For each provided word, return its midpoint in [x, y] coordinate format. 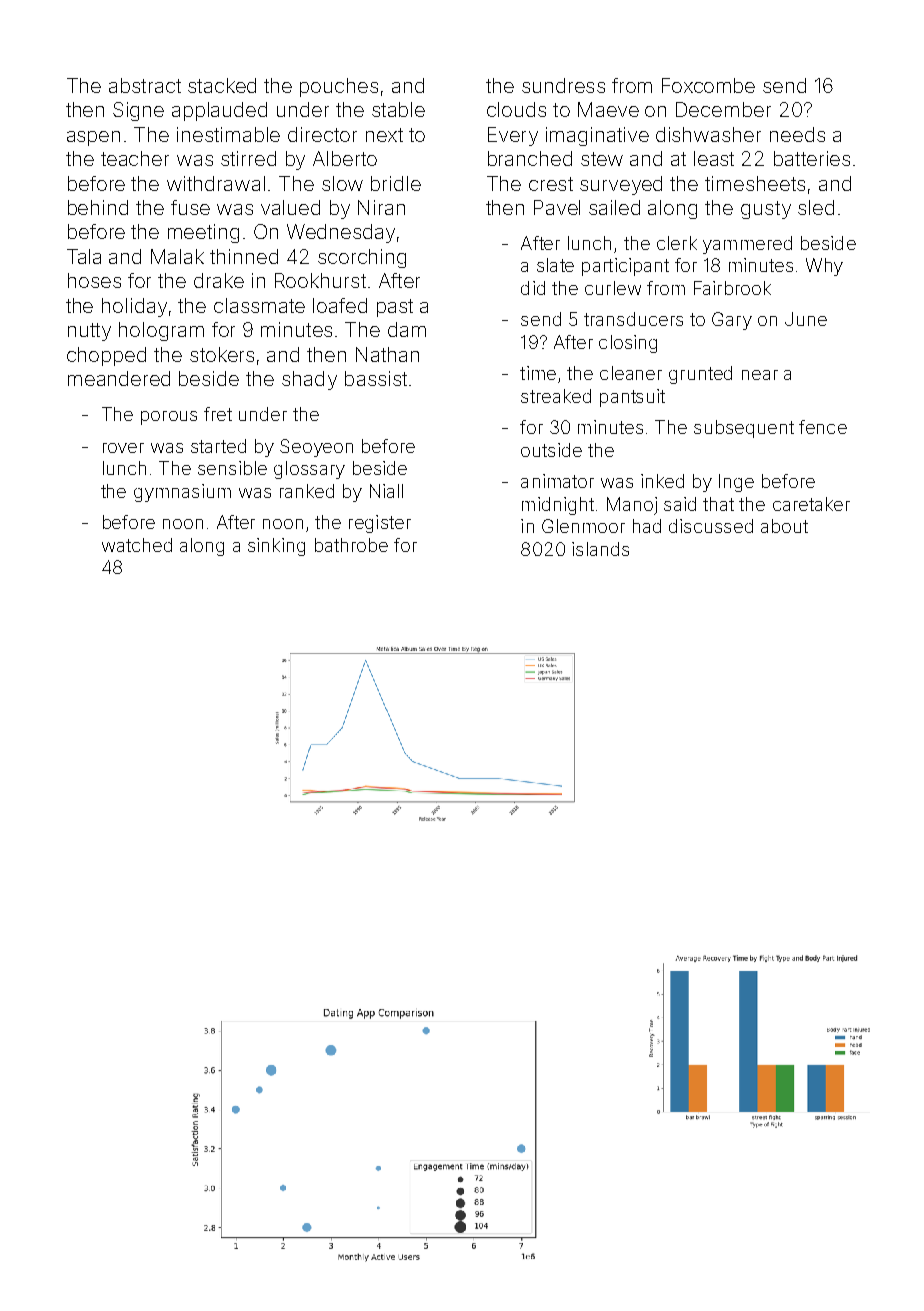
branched [530, 158]
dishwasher [708, 134]
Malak [177, 256]
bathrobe [351, 545]
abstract [145, 85]
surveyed [621, 185]
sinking [276, 547]
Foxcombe [708, 85]
